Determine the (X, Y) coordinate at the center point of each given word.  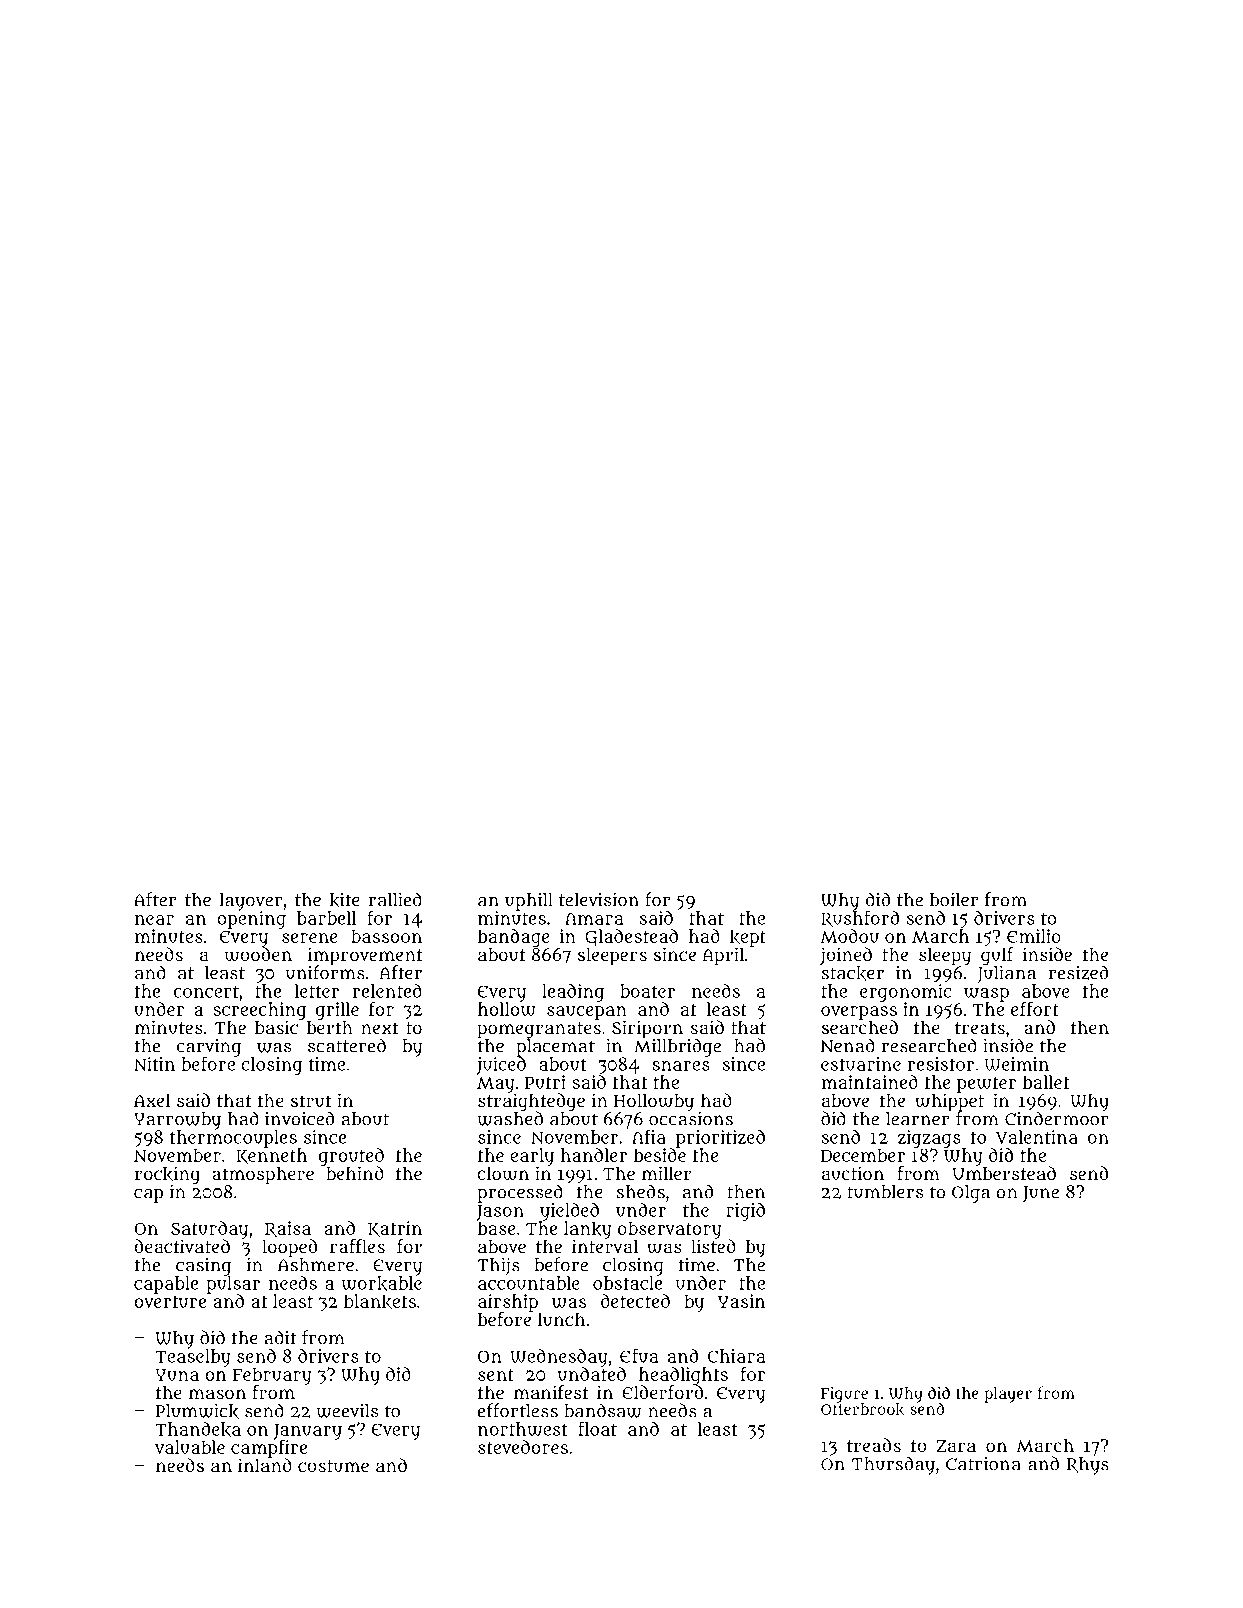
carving (209, 1048)
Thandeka (198, 1429)
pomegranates (539, 1030)
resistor (941, 1064)
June (1041, 1194)
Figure (844, 1395)
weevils (347, 1411)
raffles (357, 1246)
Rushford (860, 919)
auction (853, 1173)
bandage (514, 938)
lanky (588, 1230)
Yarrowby (177, 1121)
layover (251, 902)
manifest (551, 1392)
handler (594, 1155)
